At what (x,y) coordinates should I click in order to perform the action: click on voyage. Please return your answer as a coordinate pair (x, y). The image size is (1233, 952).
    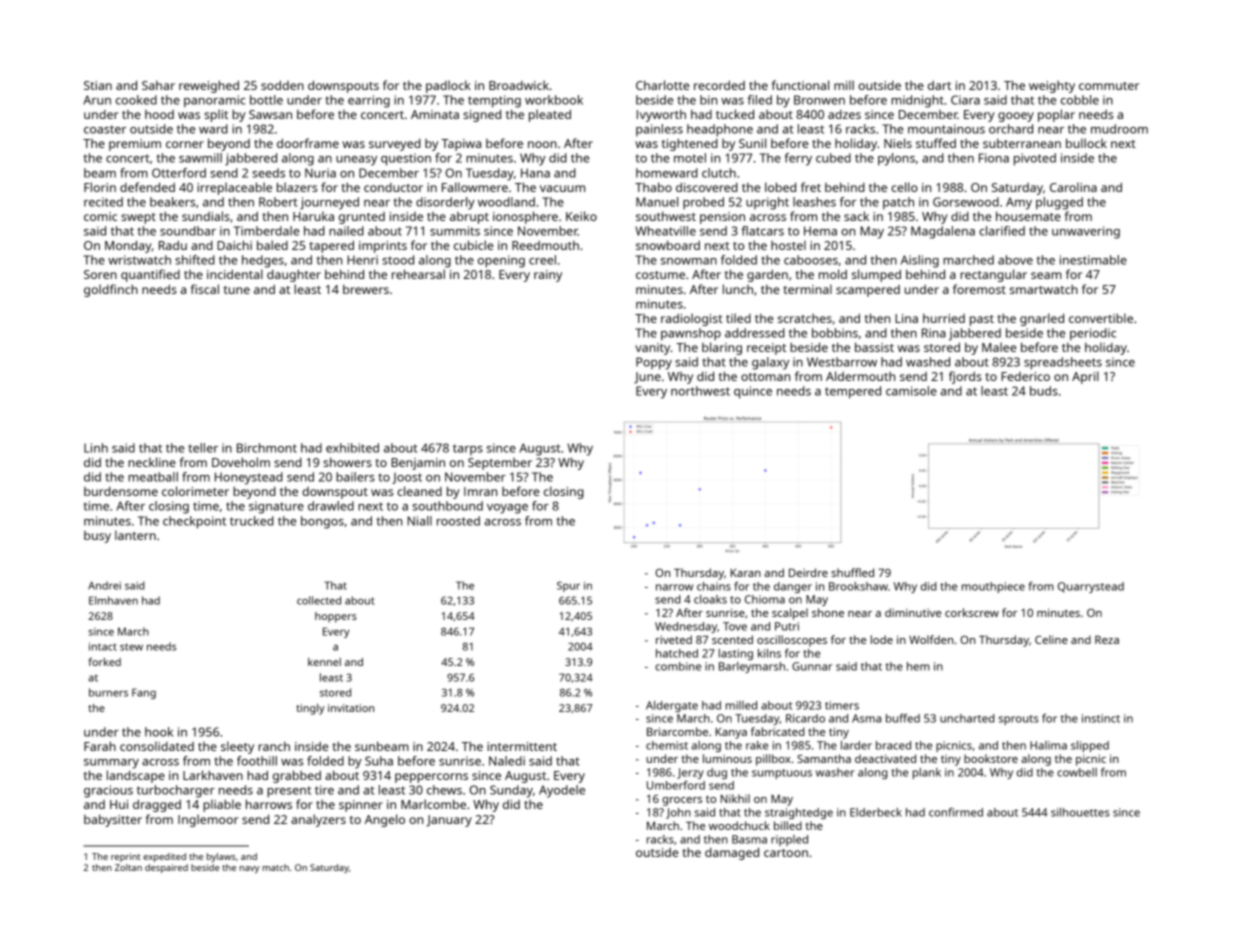
    Looking at the image, I should click on (507, 509).
